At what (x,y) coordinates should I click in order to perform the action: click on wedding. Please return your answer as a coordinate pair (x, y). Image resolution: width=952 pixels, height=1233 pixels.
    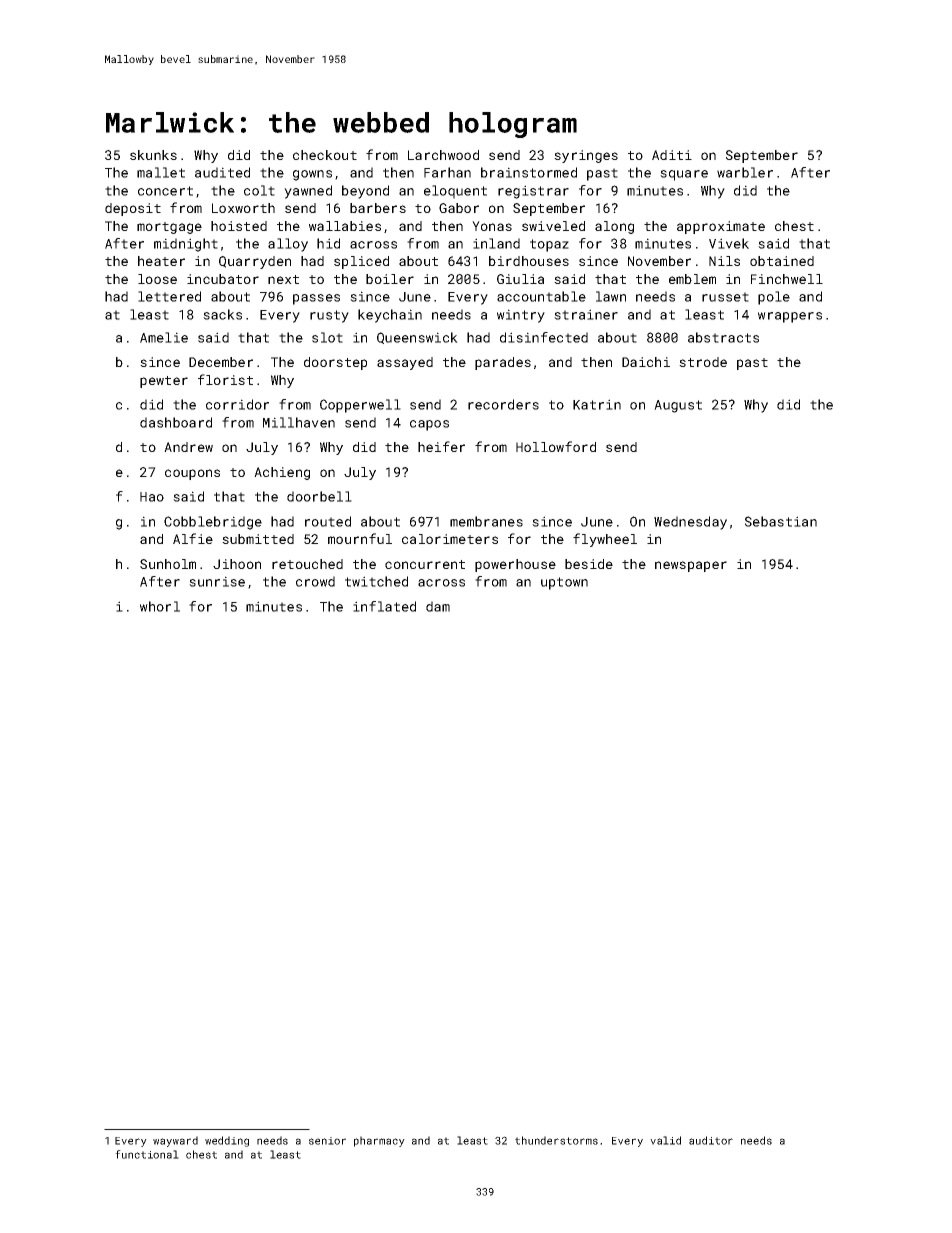
    Looking at the image, I should click on (227, 1141).
